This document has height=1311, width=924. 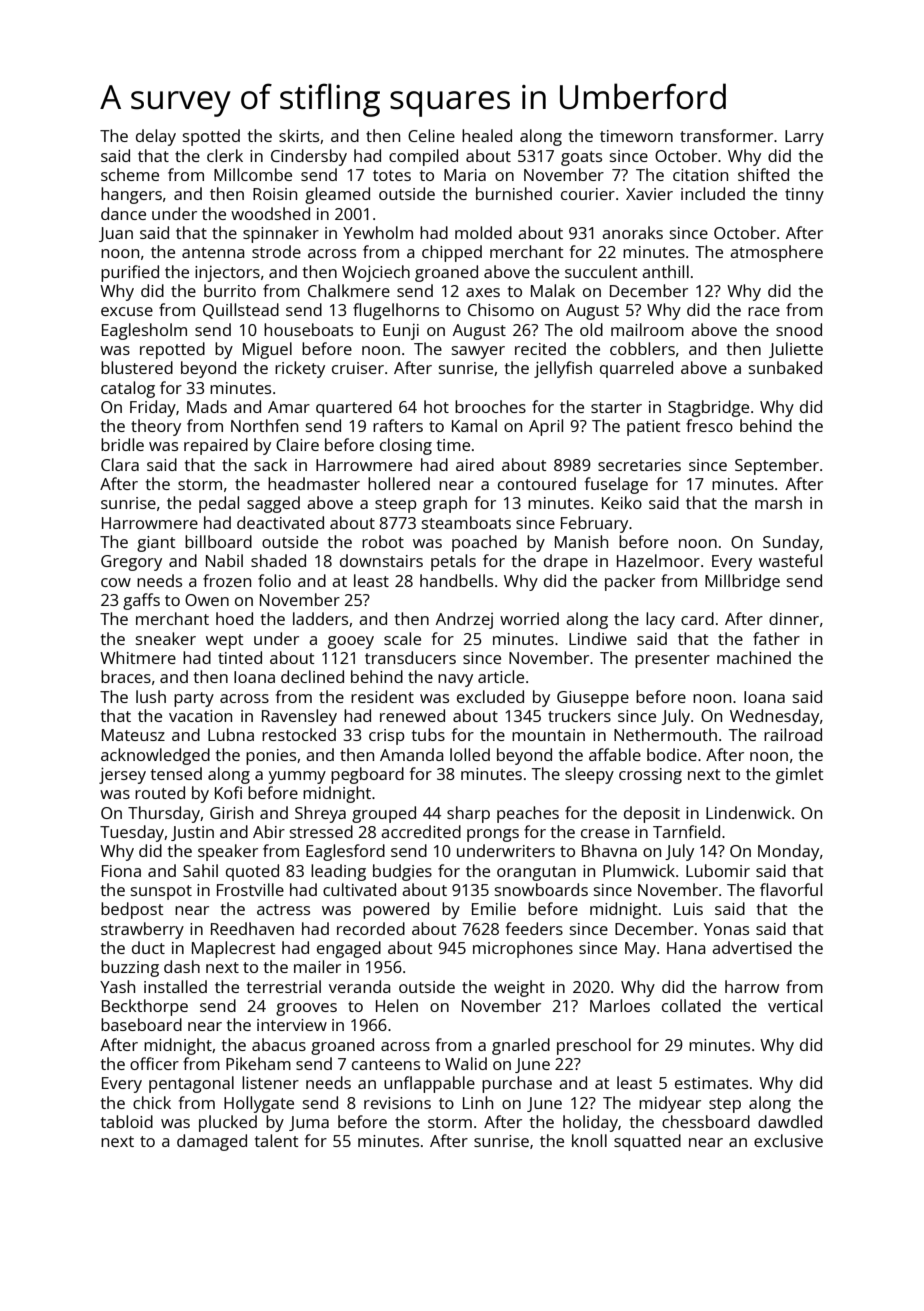 I want to click on squatted, so click(x=647, y=1142).
